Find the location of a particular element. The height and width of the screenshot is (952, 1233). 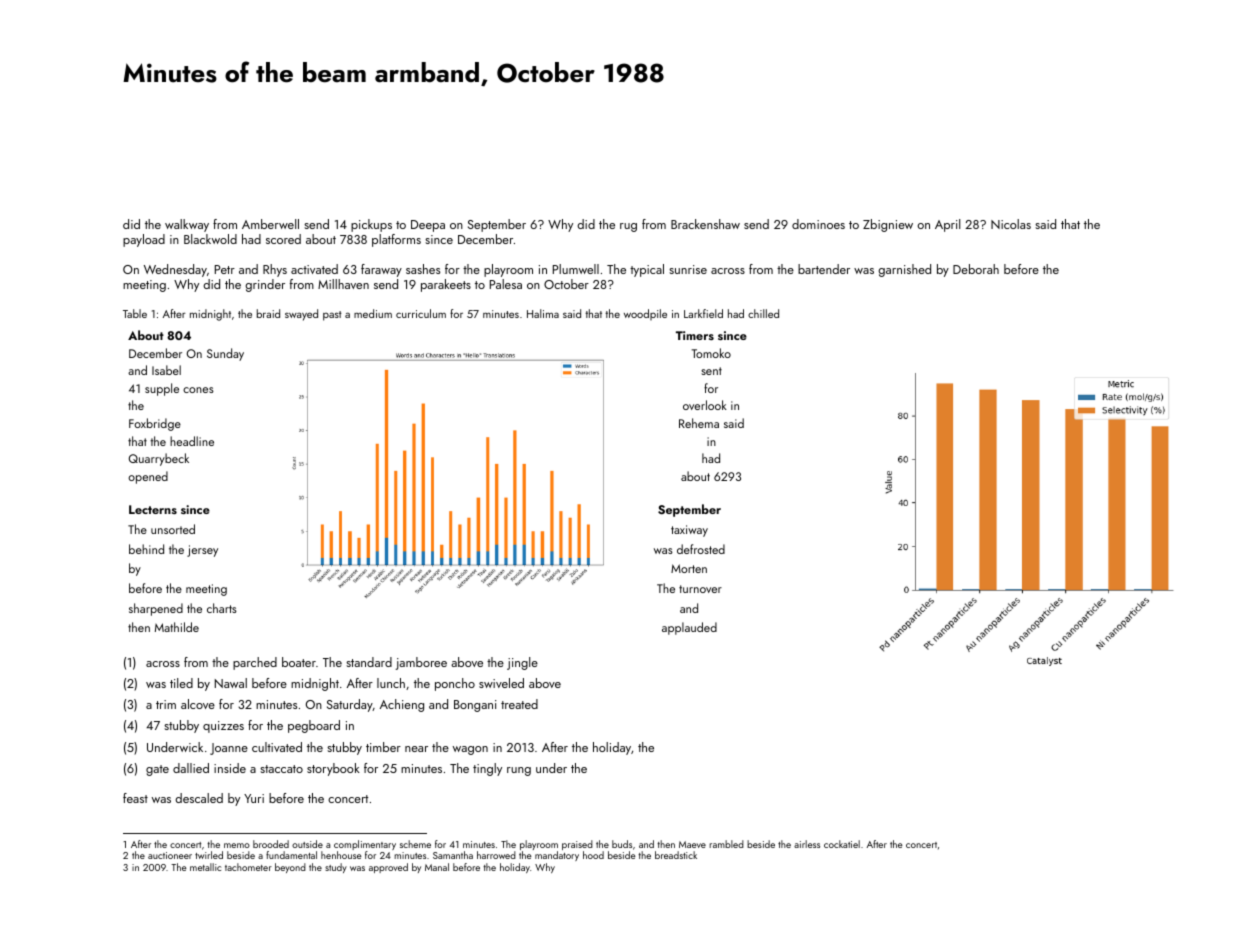

cockatiel is located at coordinates (842, 844).
